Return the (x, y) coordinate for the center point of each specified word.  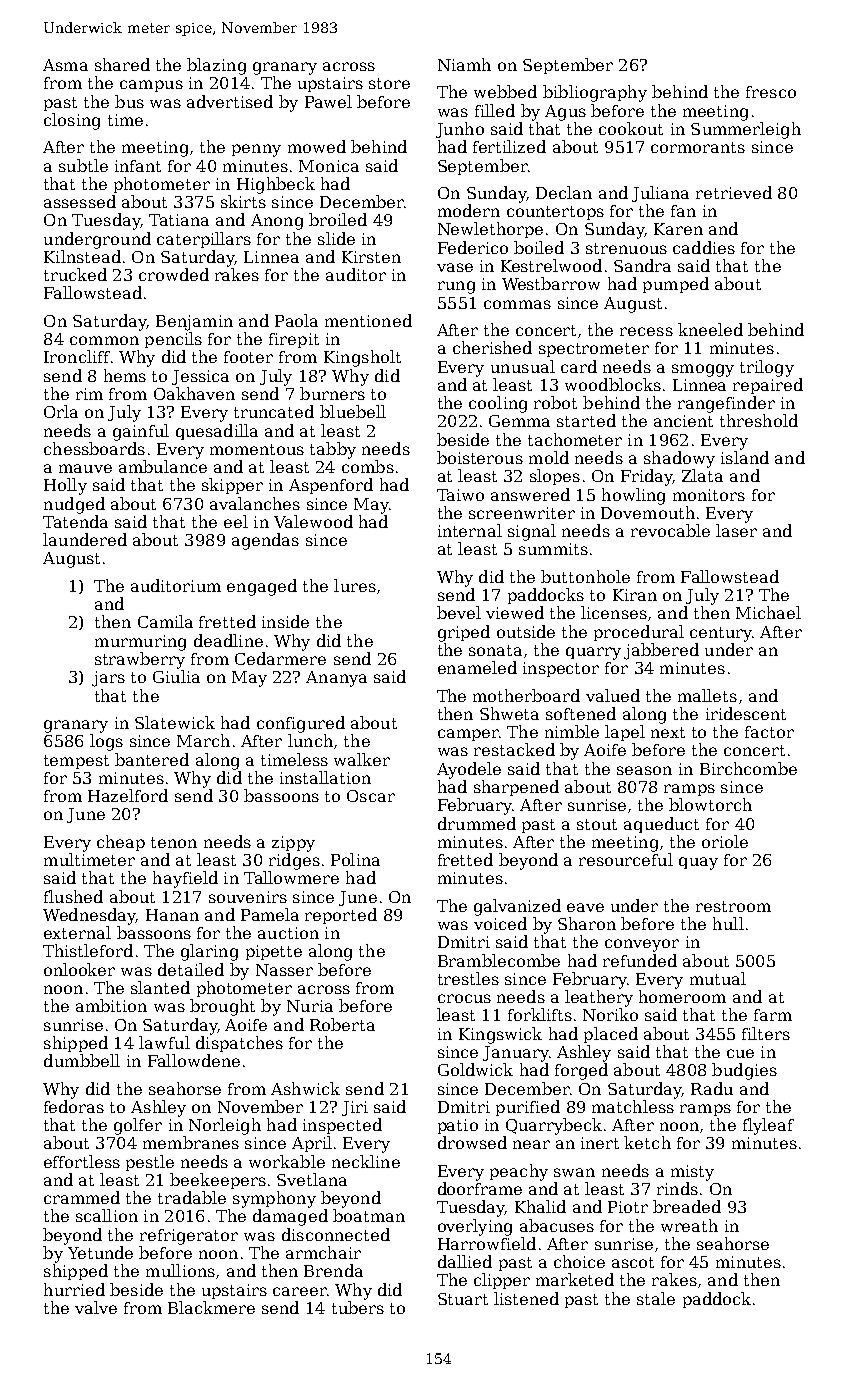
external (77, 932)
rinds (677, 1188)
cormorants (698, 147)
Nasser (284, 970)
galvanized (517, 907)
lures (355, 585)
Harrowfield (487, 1243)
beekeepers (218, 1181)
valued (613, 695)
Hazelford (128, 795)
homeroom (682, 996)
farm (773, 1015)
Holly (65, 486)
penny (256, 150)
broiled (338, 219)
